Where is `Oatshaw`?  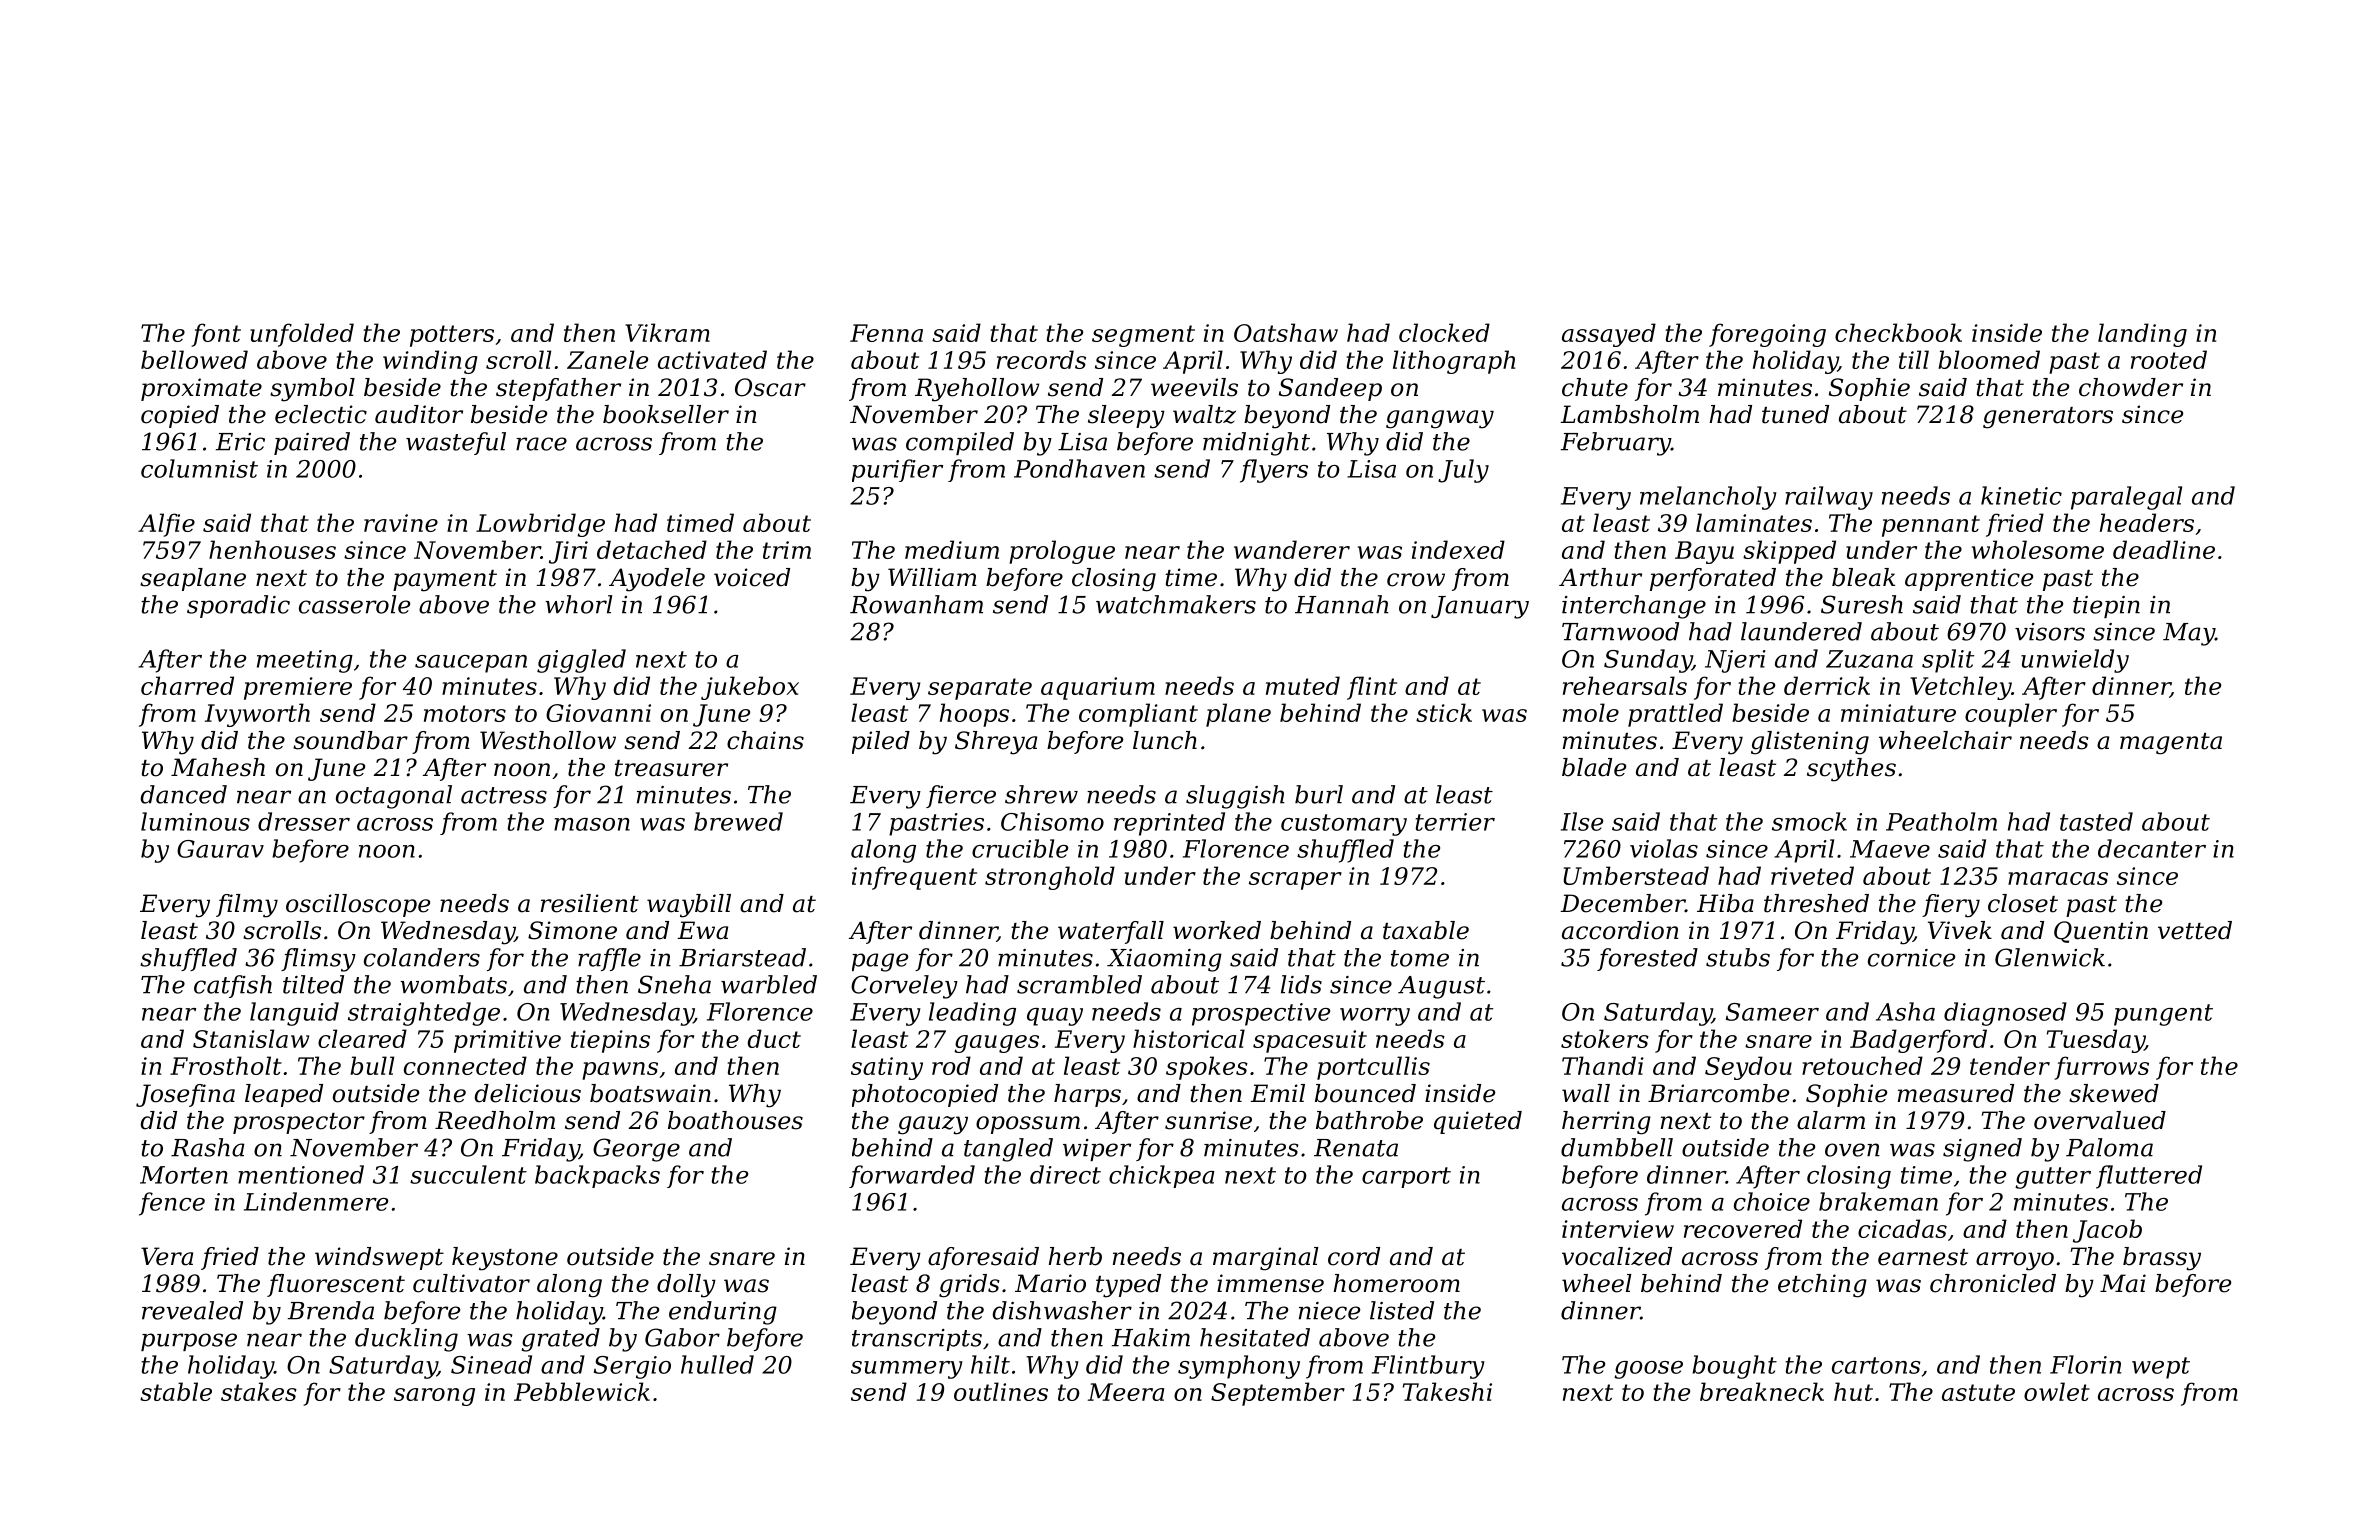 Oatshaw is located at coordinates (1286, 332).
